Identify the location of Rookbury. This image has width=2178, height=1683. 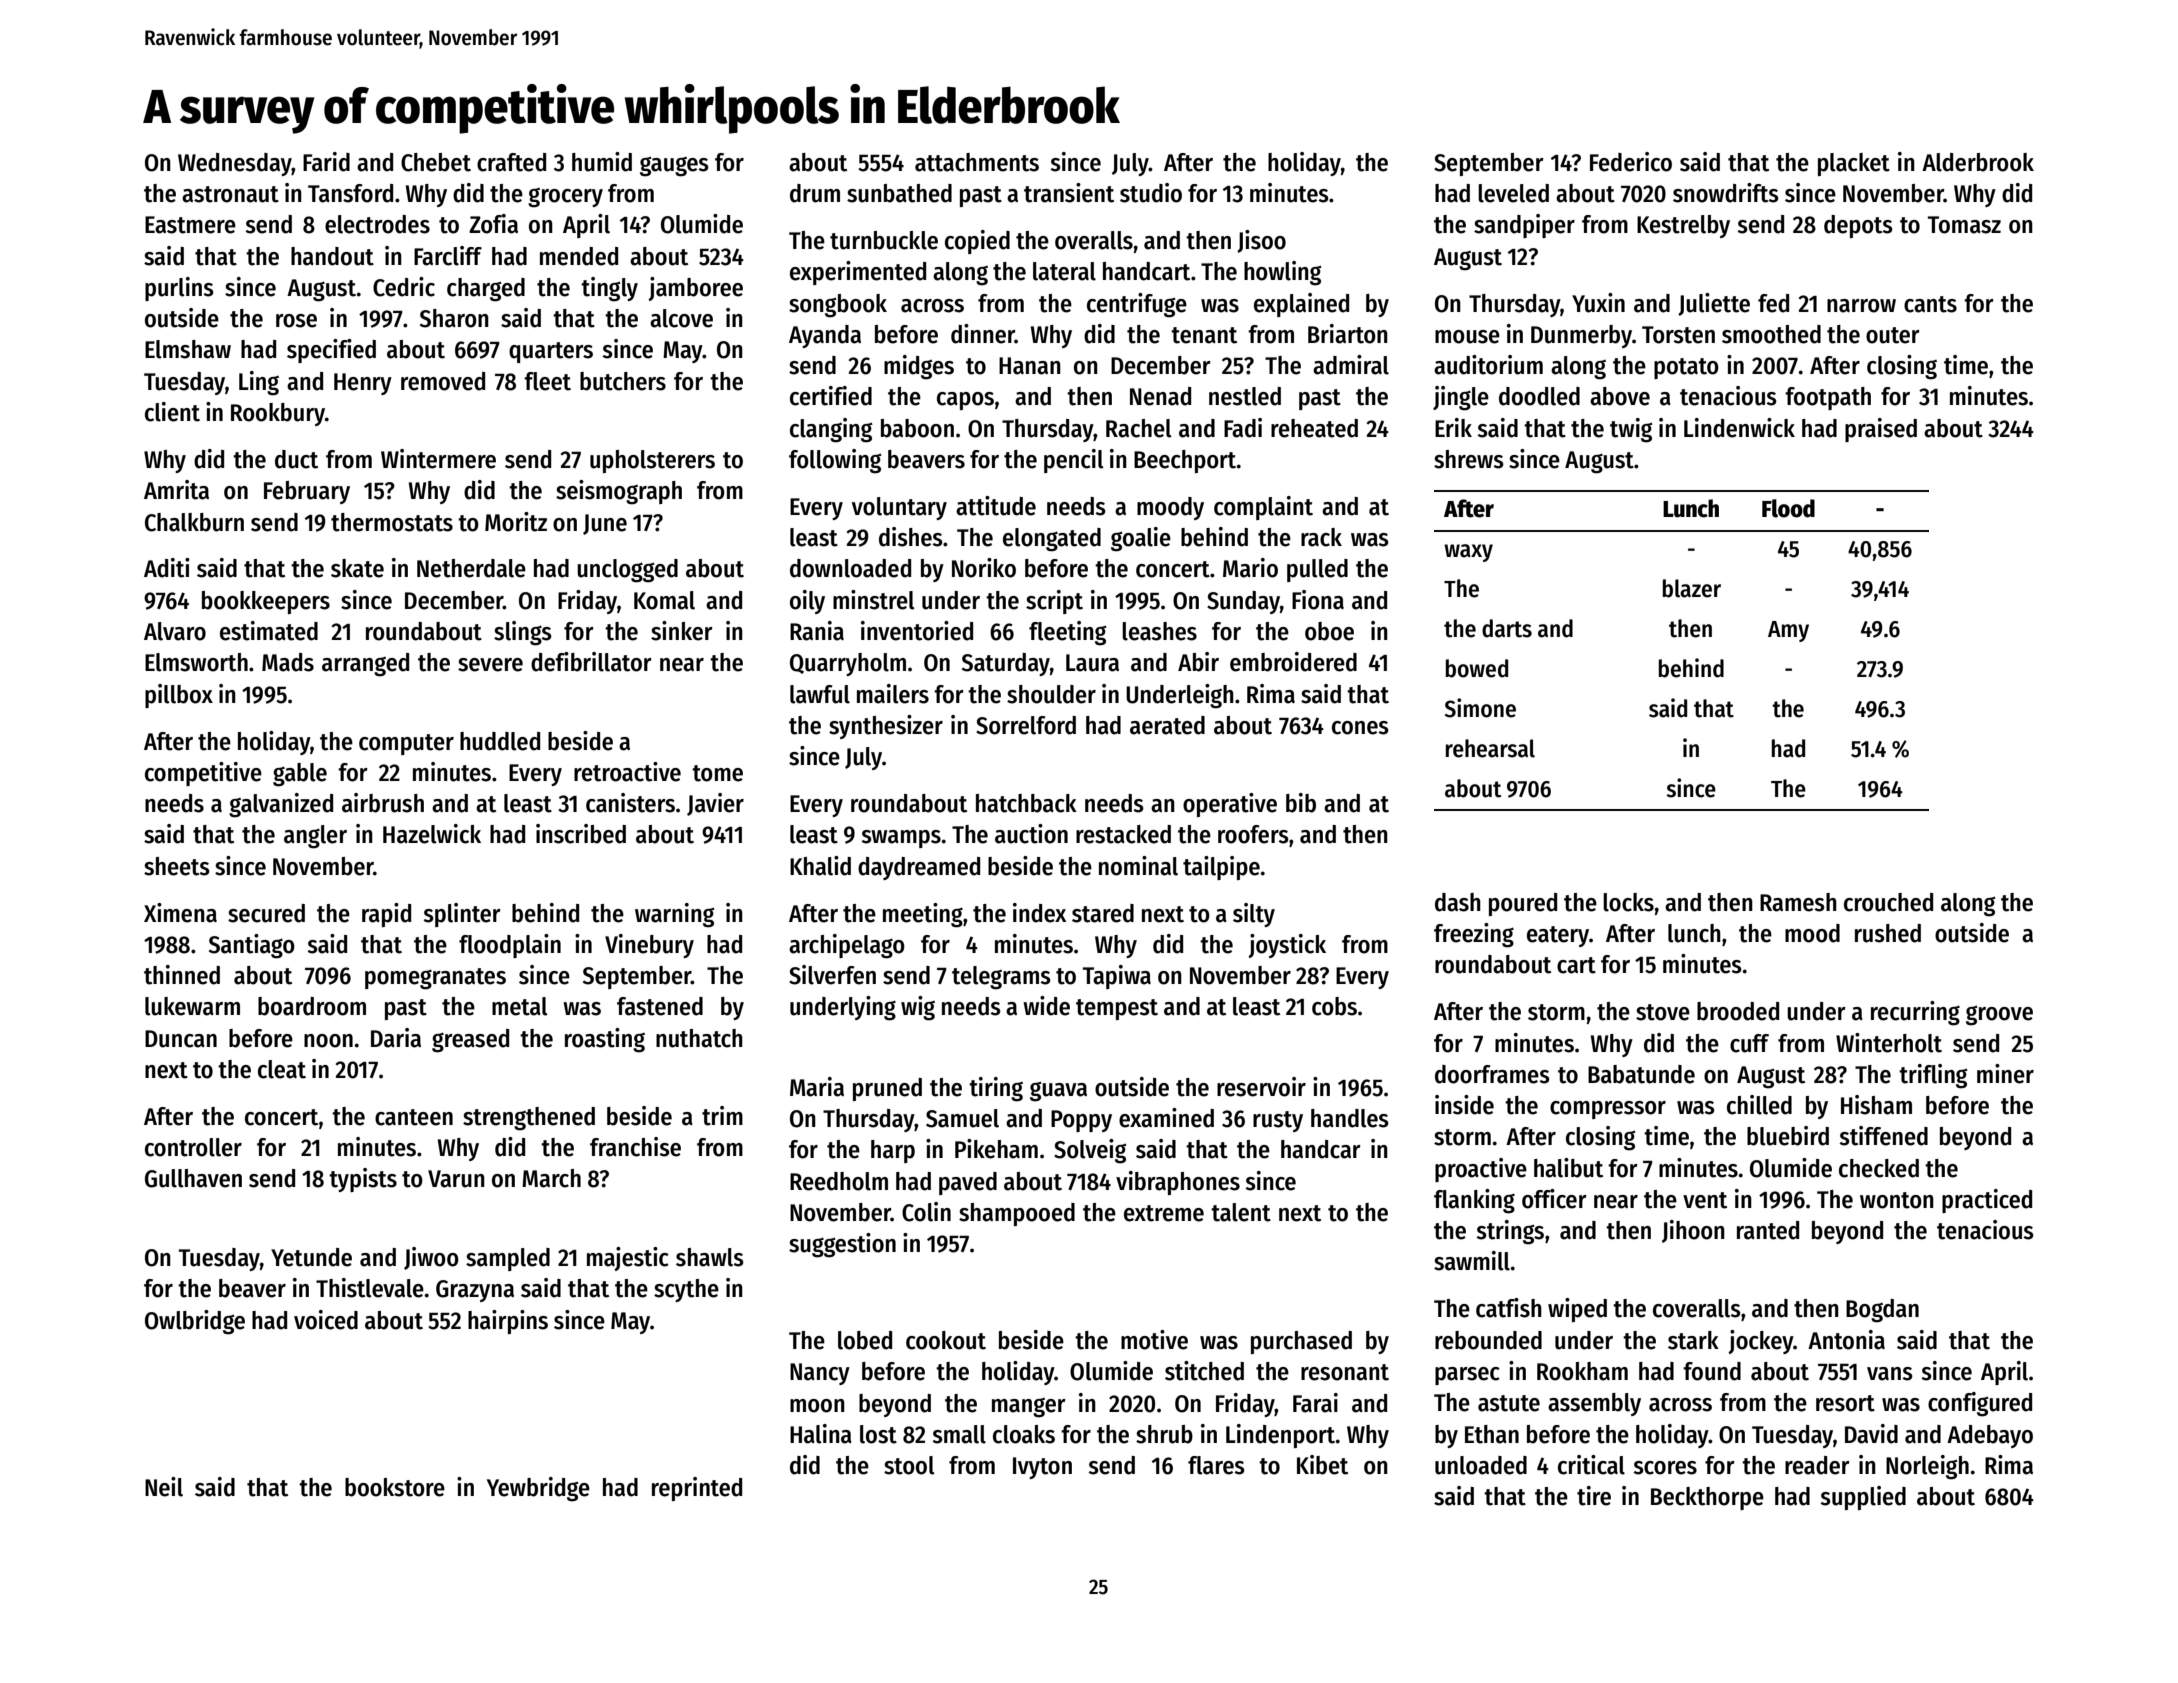
(278, 414).
